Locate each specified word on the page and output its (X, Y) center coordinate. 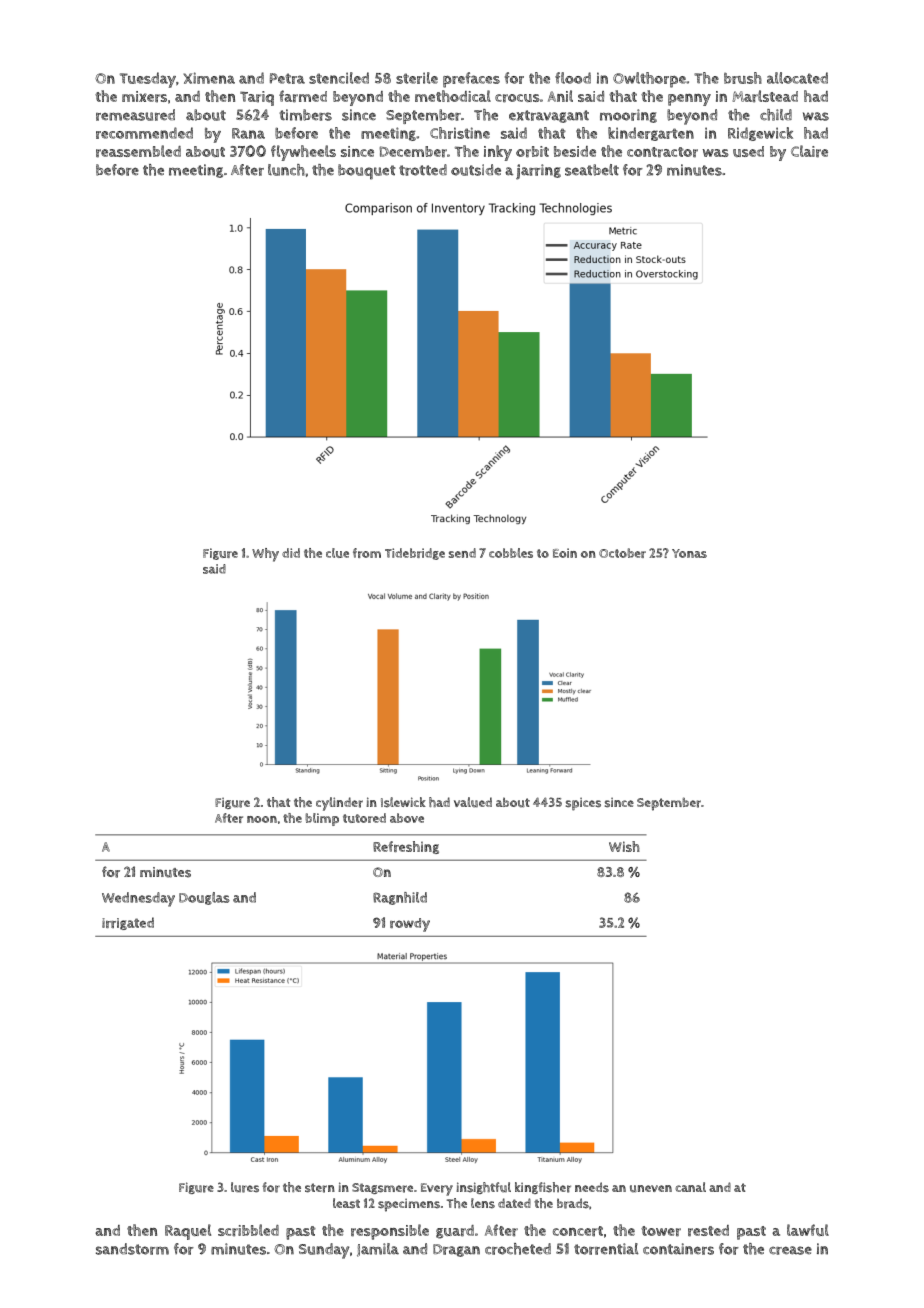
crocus (517, 98)
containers (678, 1249)
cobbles (511, 553)
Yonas (689, 553)
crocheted (518, 1249)
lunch (286, 170)
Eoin (565, 553)
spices (583, 804)
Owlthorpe (649, 80)
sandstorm (132, 1249)
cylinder (339, 804)
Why (265, 555)
